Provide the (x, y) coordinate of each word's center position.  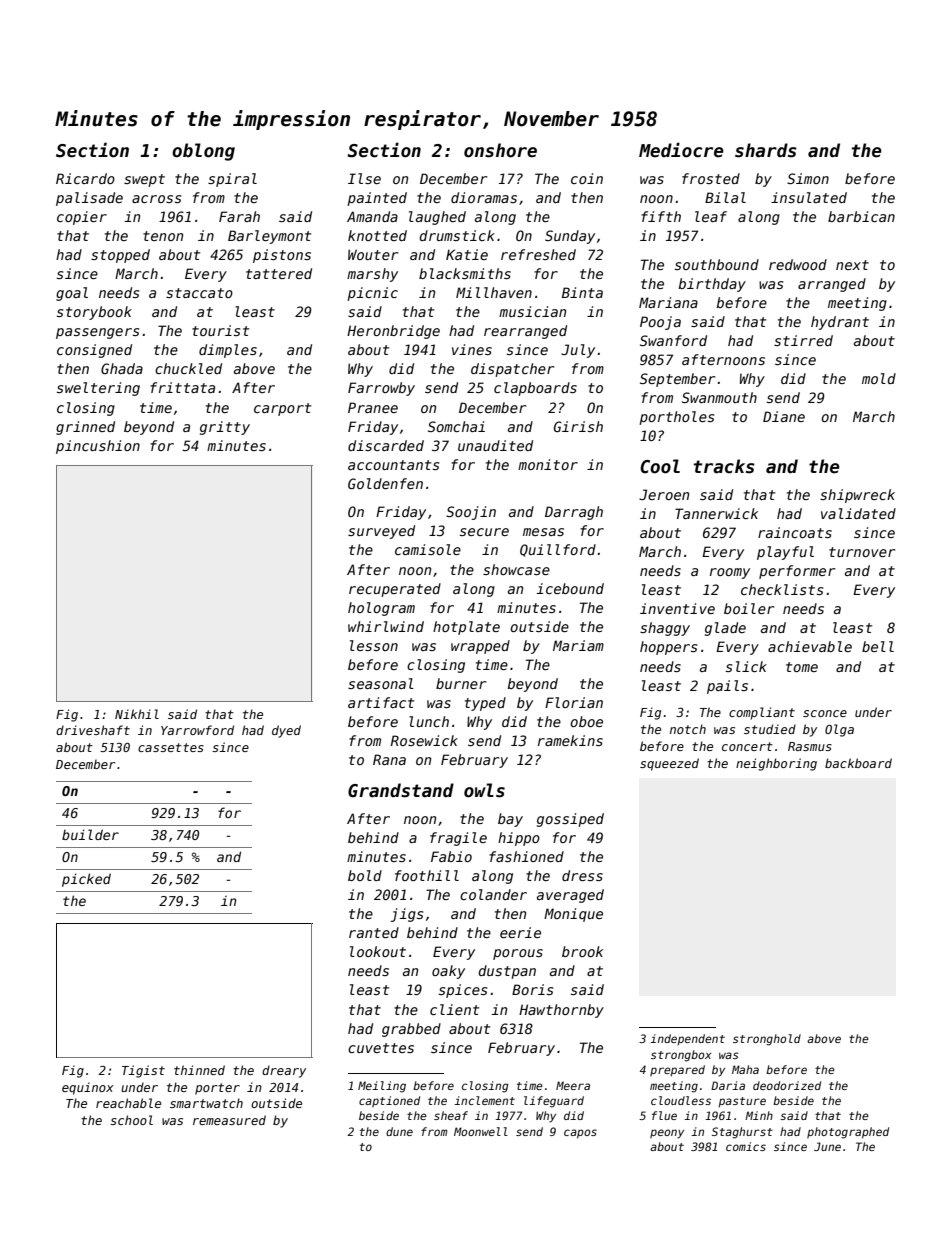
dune (399, 1131)
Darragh (574, 513)
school (131, 1120)
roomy (730, 573)
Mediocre (681, 150)
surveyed (381, 532)
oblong (203, 152)
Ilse (364, 178)
